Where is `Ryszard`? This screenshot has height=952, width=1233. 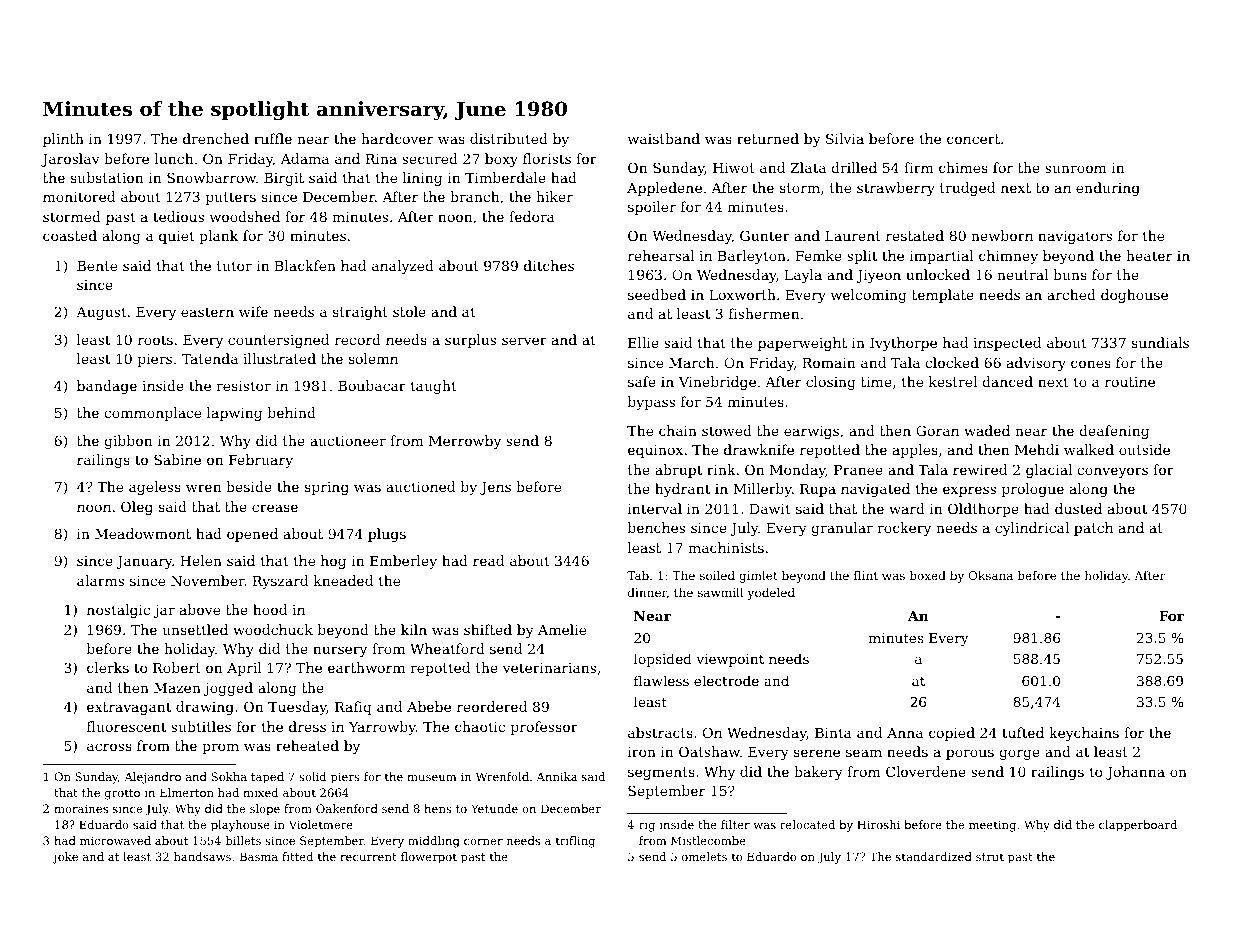
Ryszard is located at coordinates (280, 582).
